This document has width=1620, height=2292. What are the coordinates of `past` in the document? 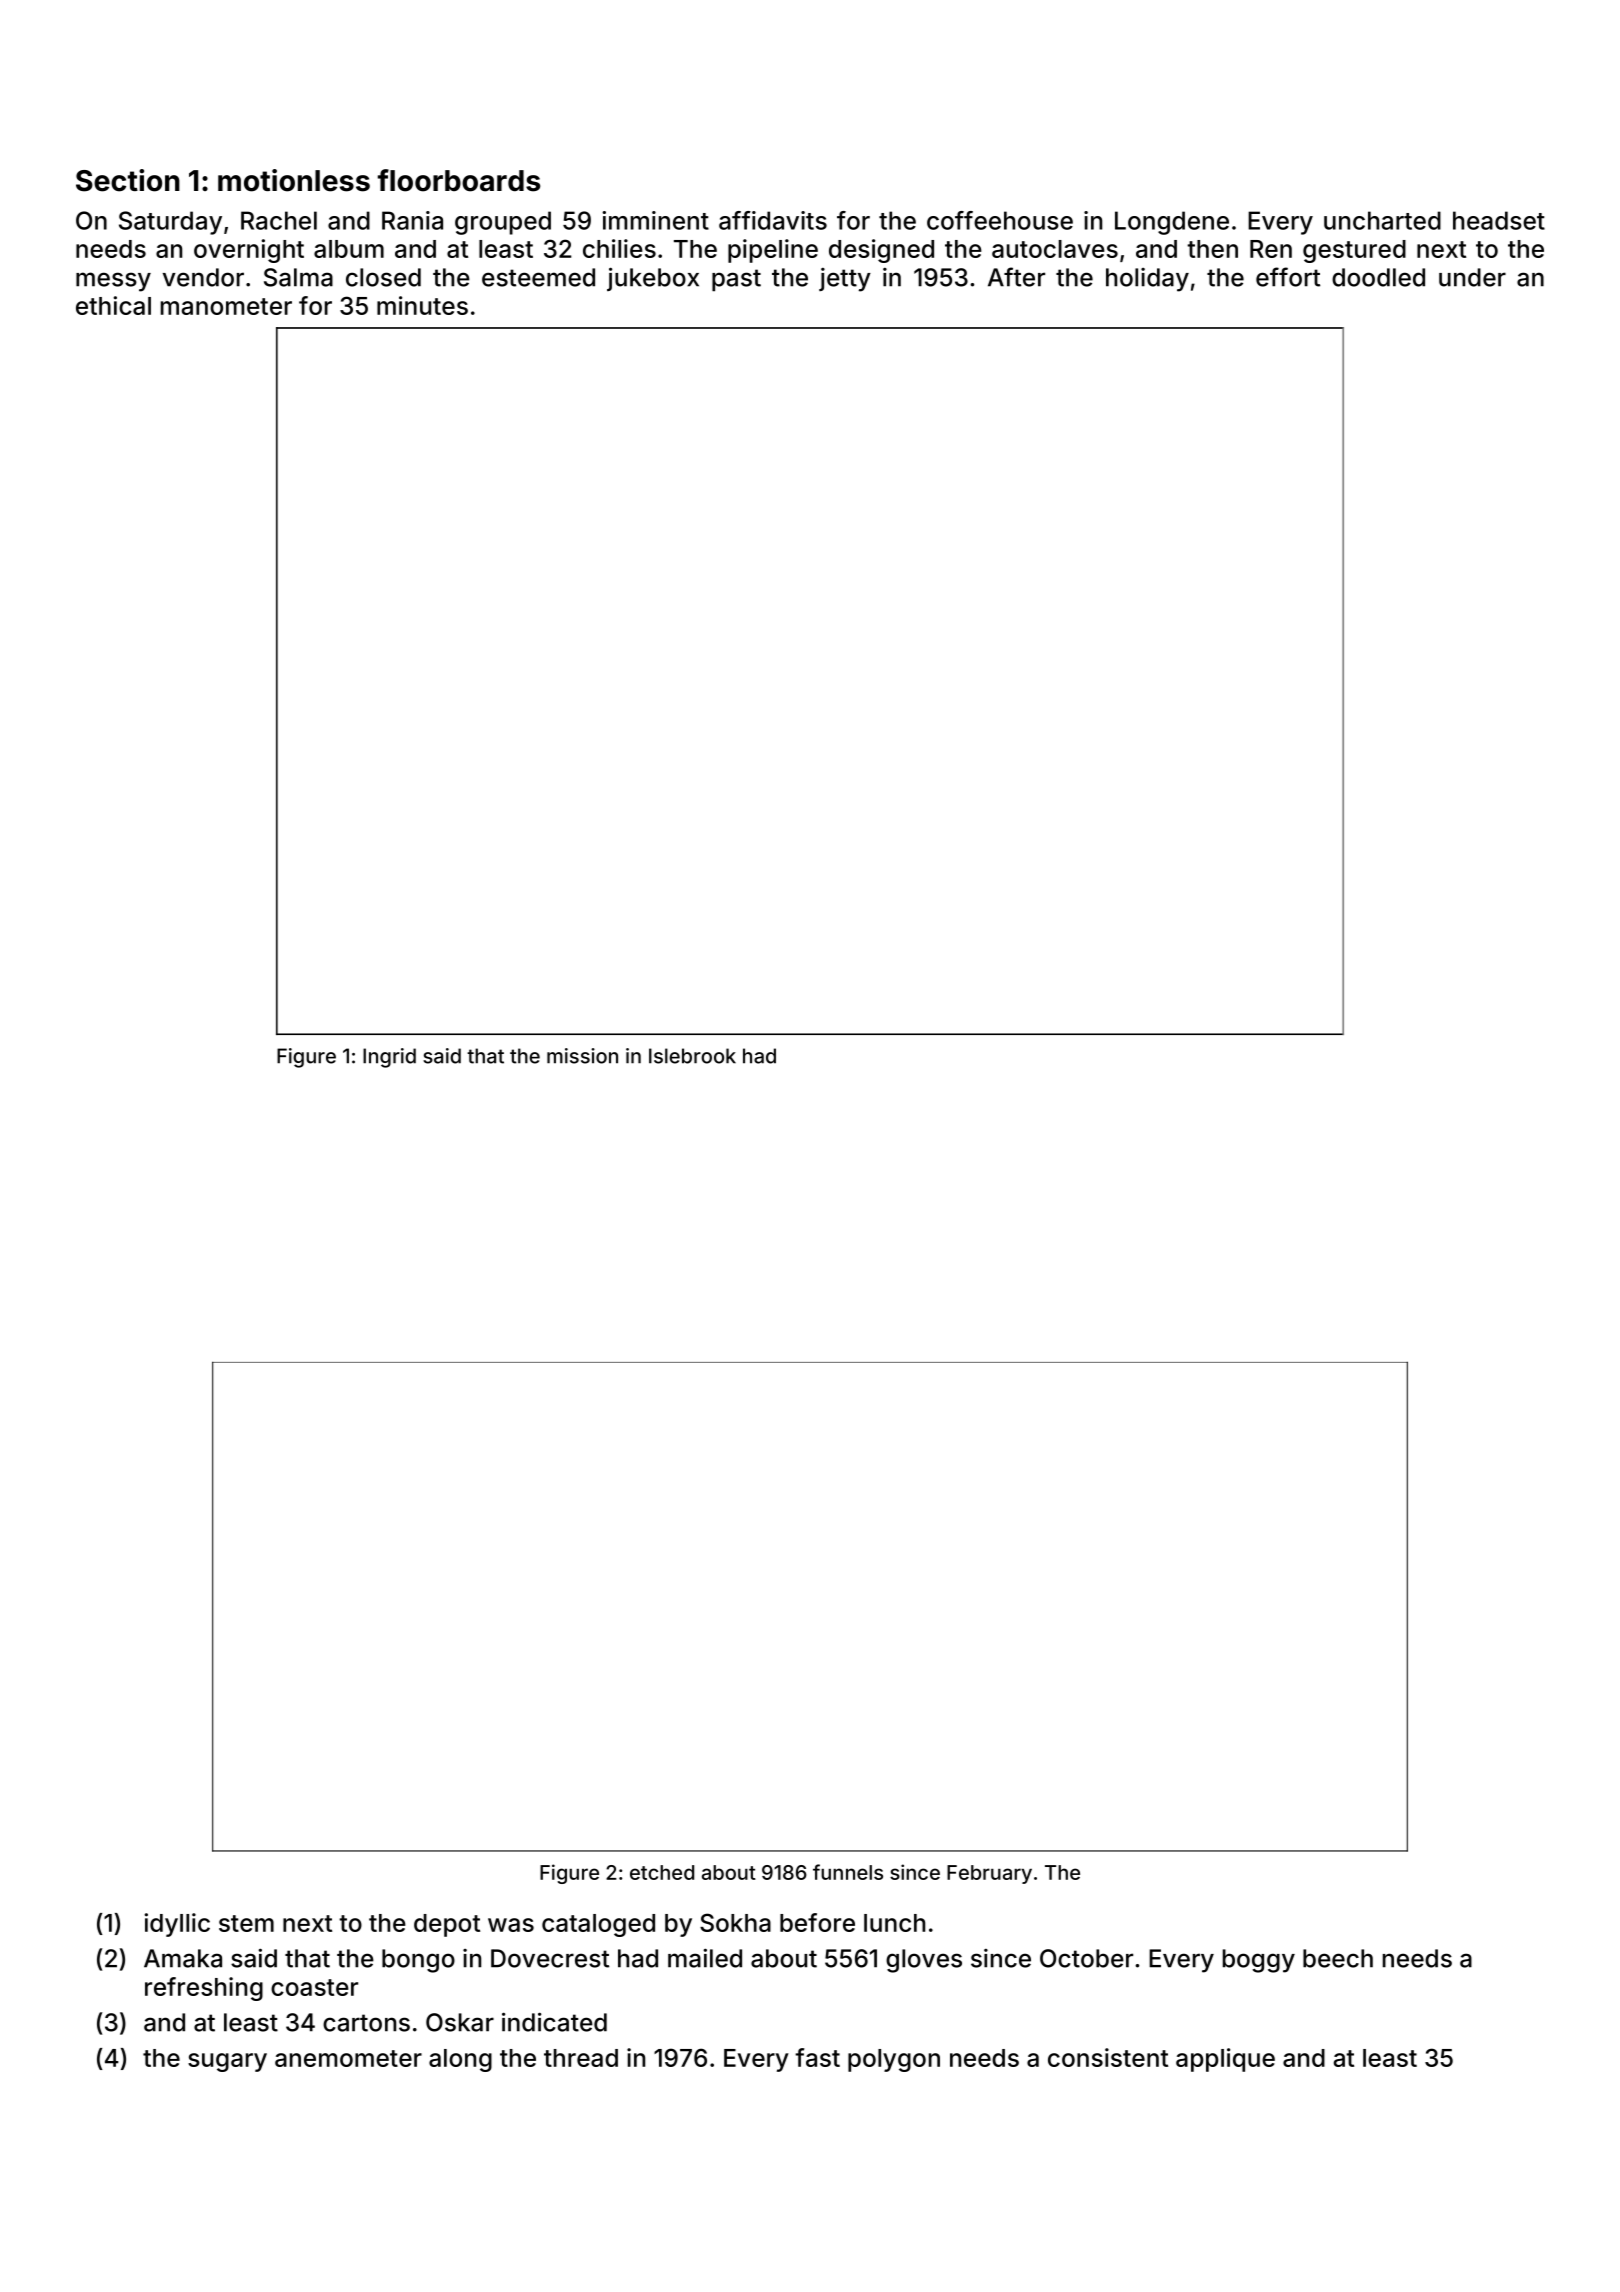 It's located at (736, 280).
